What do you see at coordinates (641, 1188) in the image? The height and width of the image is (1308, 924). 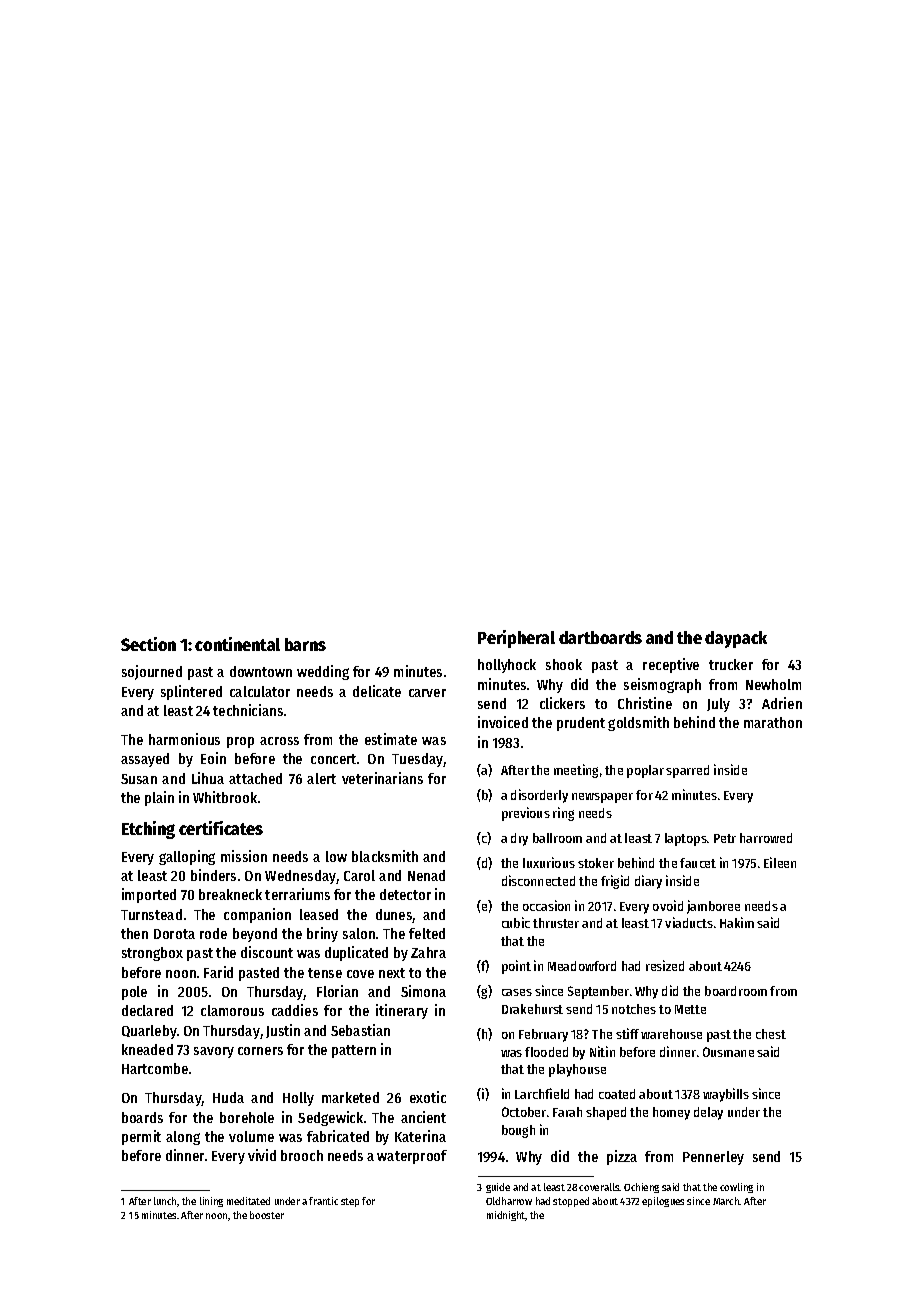 I see `Ochieng` at bounding box center [641, 1188].
